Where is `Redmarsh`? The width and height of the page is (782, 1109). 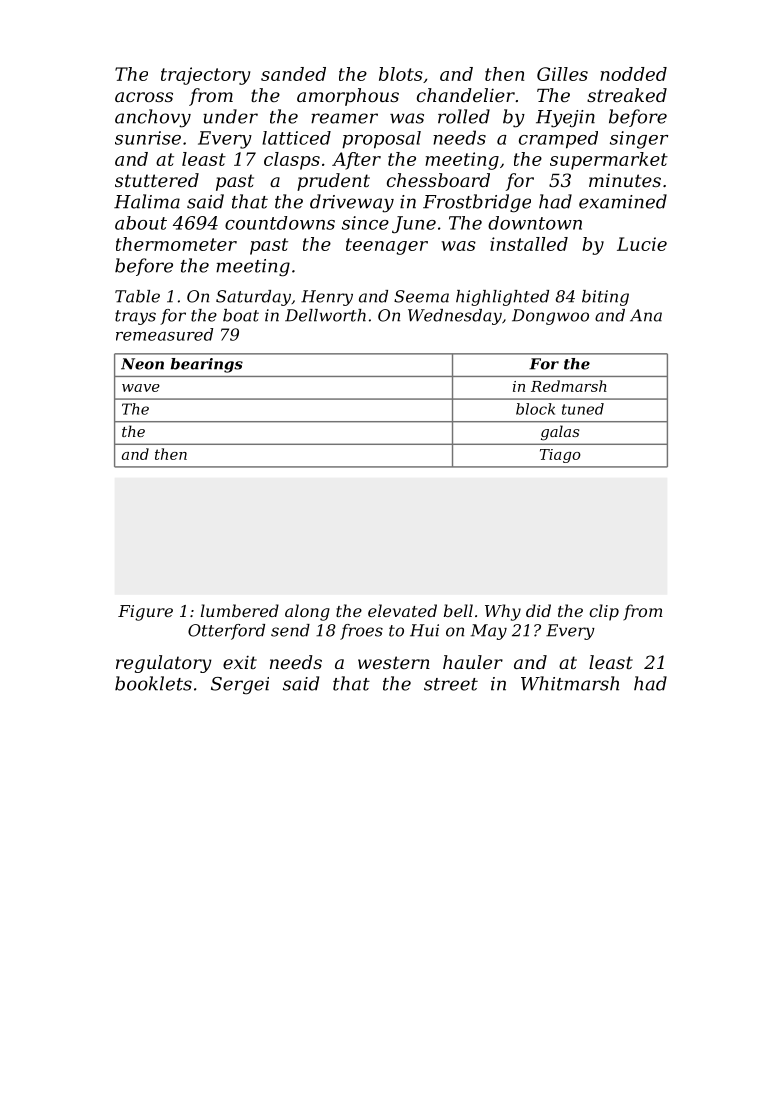 Redmarsh is located at coordinates (569, 386).
